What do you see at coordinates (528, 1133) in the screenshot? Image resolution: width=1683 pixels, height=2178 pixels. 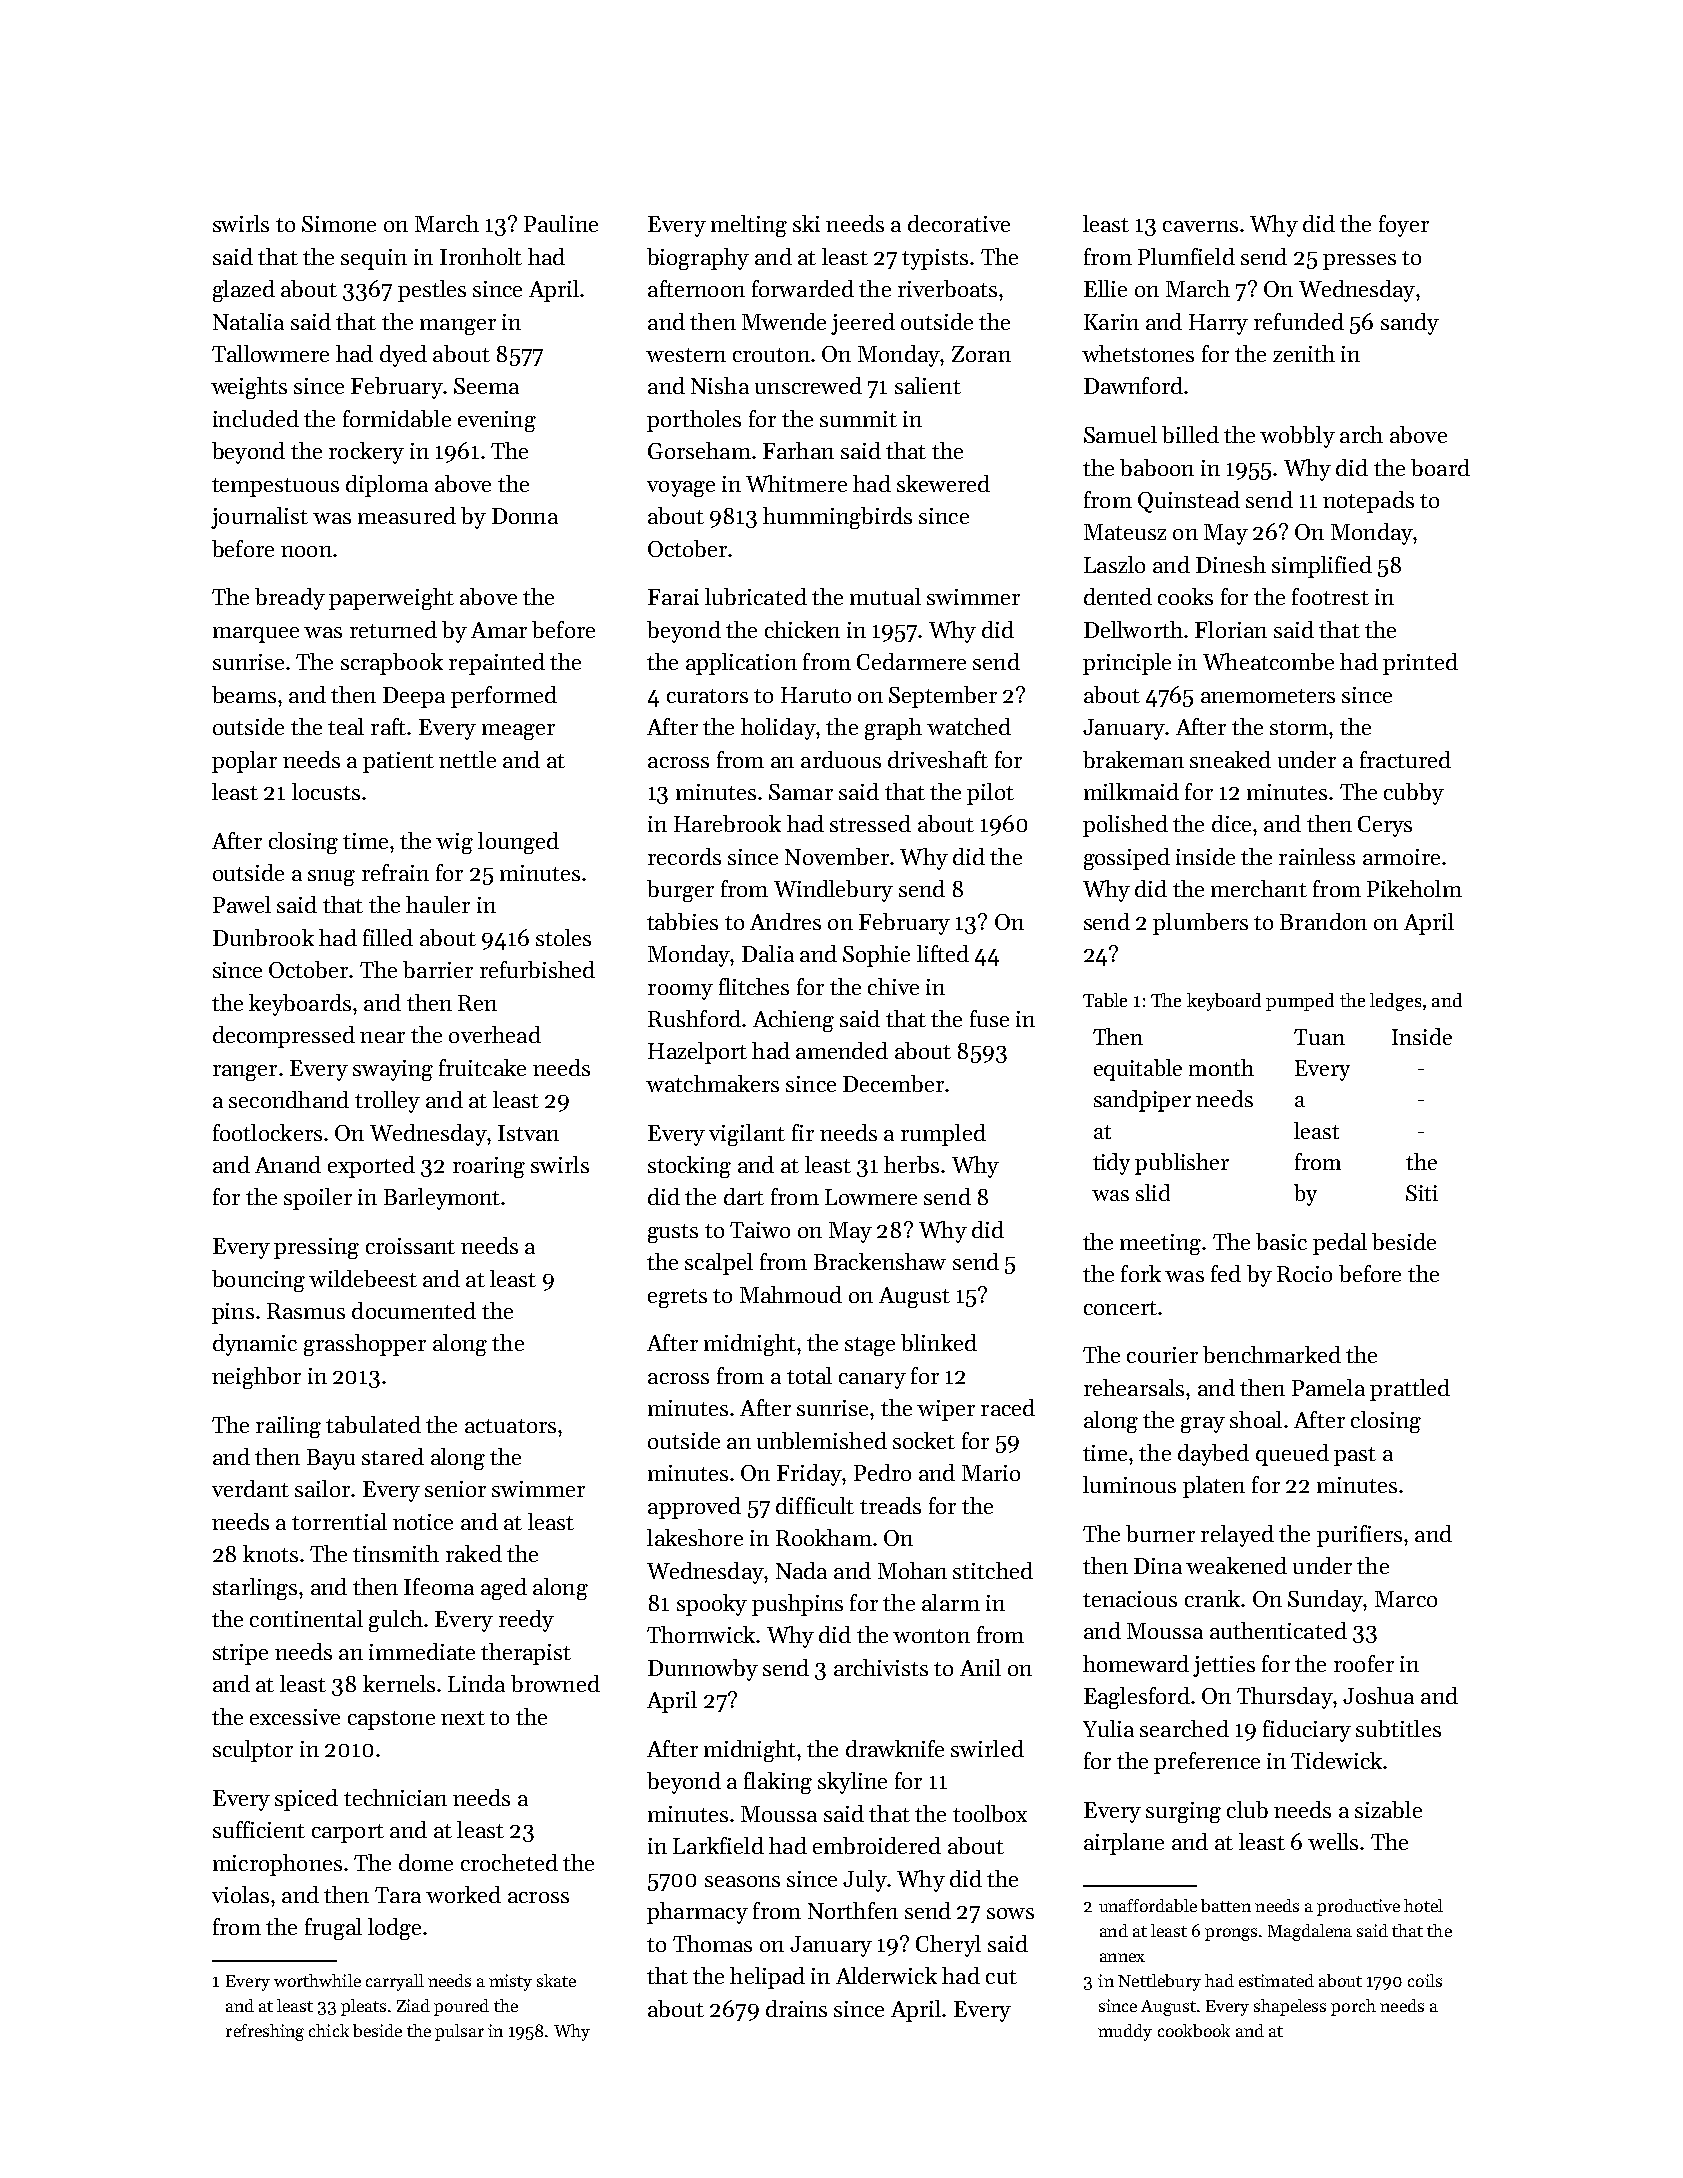 I see `Istvan` at bounding box center [528, 1133].
